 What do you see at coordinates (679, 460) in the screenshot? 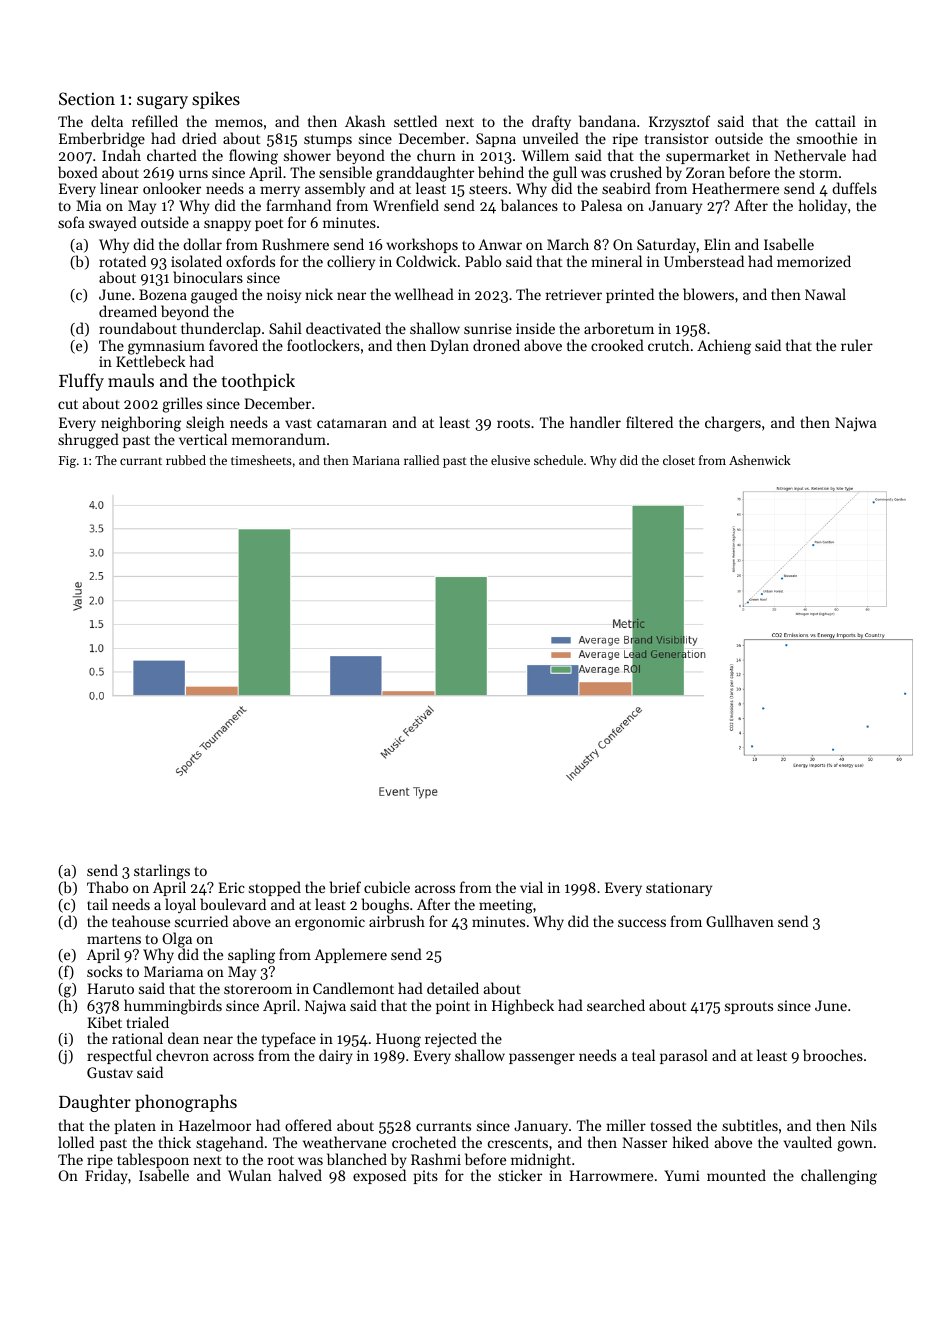
I see `closet` at bounding box center [679, 460].
